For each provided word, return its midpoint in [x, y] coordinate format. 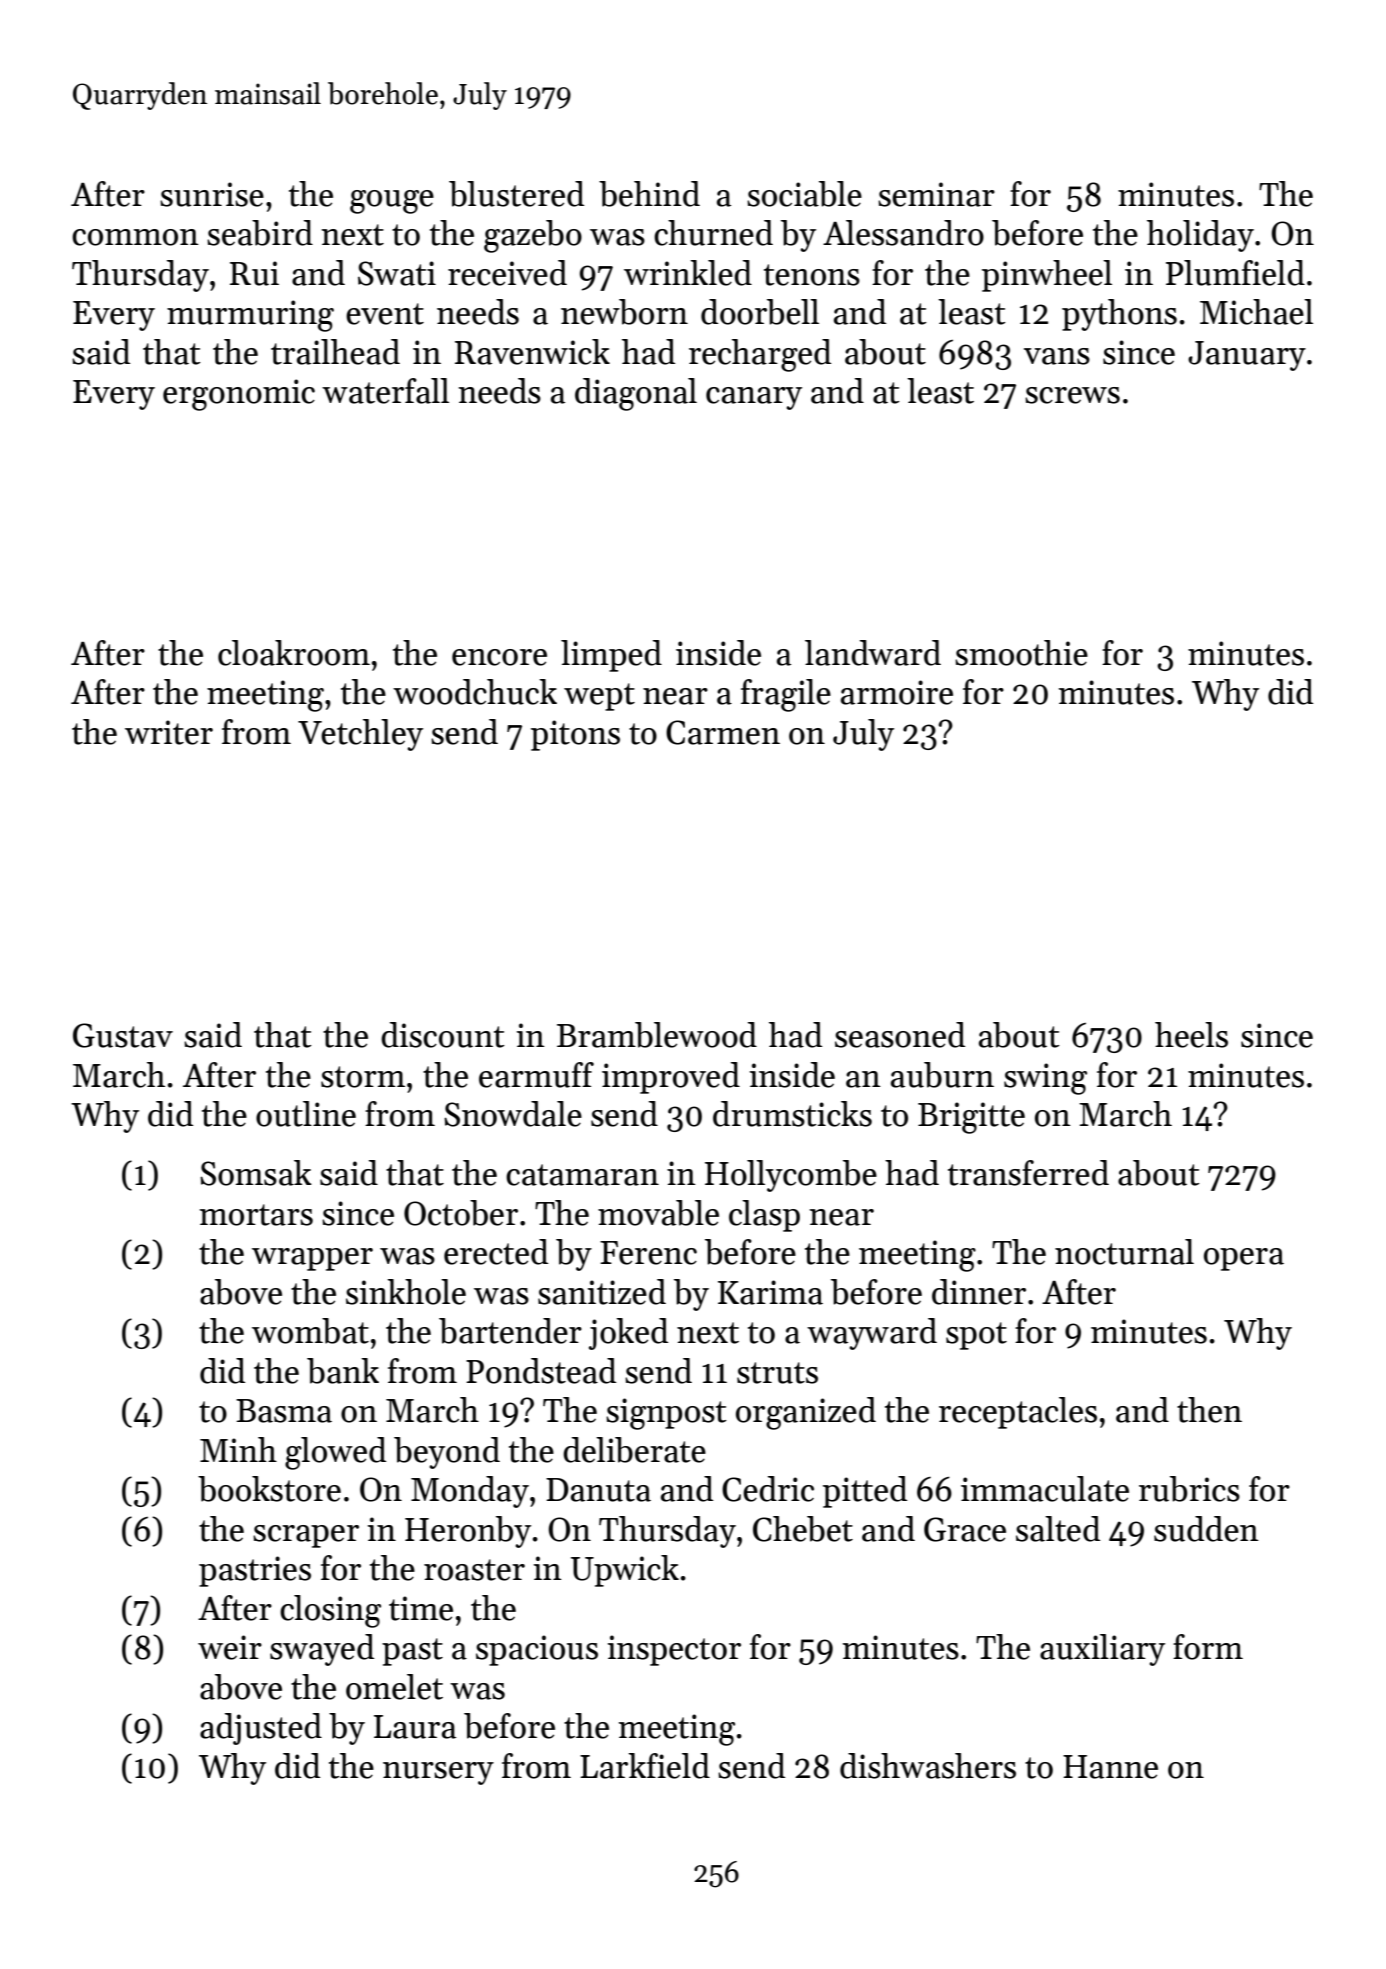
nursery [438, 1773]
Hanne [1110, 1767]
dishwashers [928, 1766]
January [1247, 356]
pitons [575, 735]
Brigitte [971, 1118]
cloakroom [294, 653]
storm [363, 1077]
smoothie [1021, 653]
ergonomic [239, 395]
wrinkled [688, 273]
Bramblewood [657, 1035]
